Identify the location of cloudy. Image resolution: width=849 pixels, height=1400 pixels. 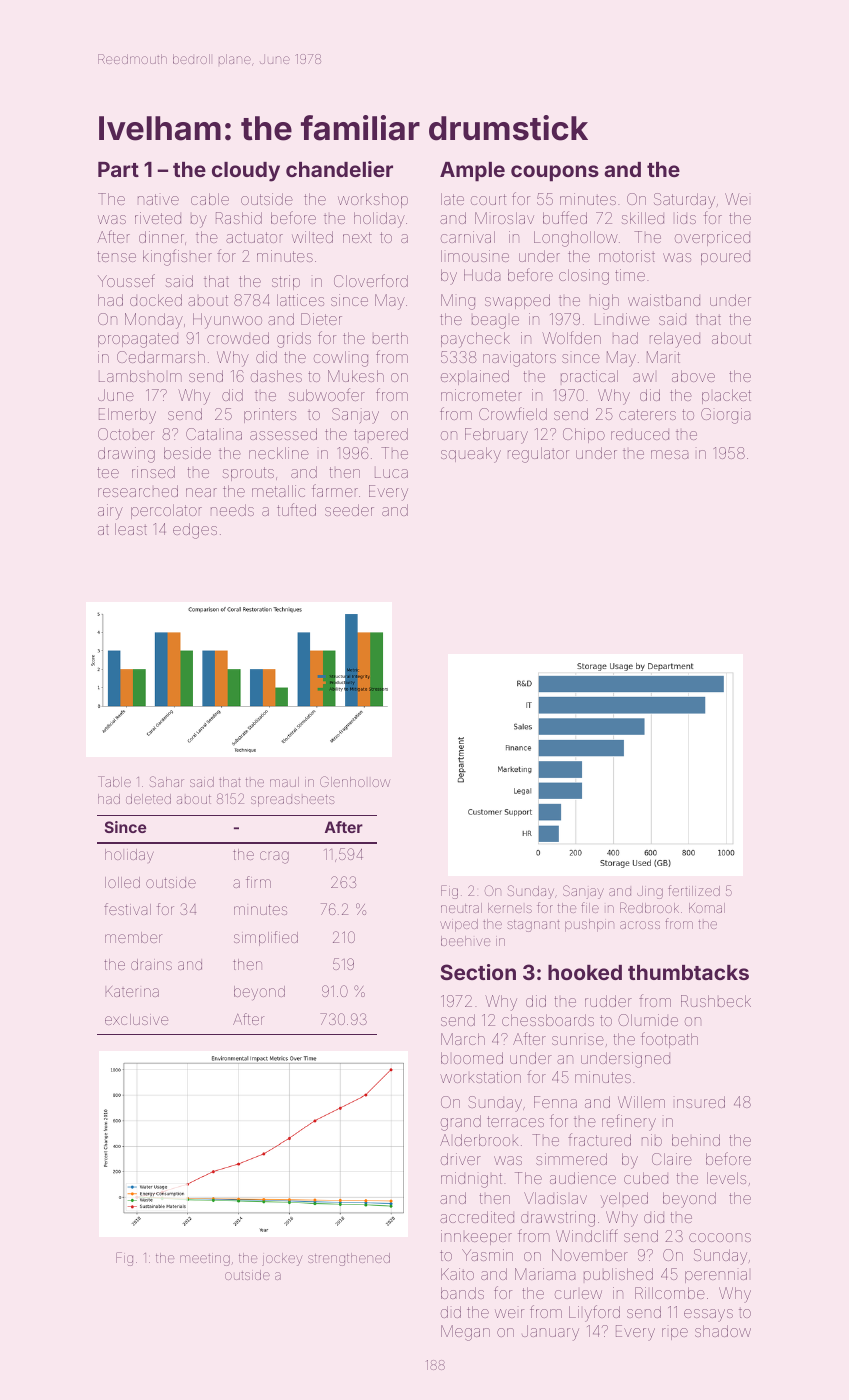
(246, 172).
